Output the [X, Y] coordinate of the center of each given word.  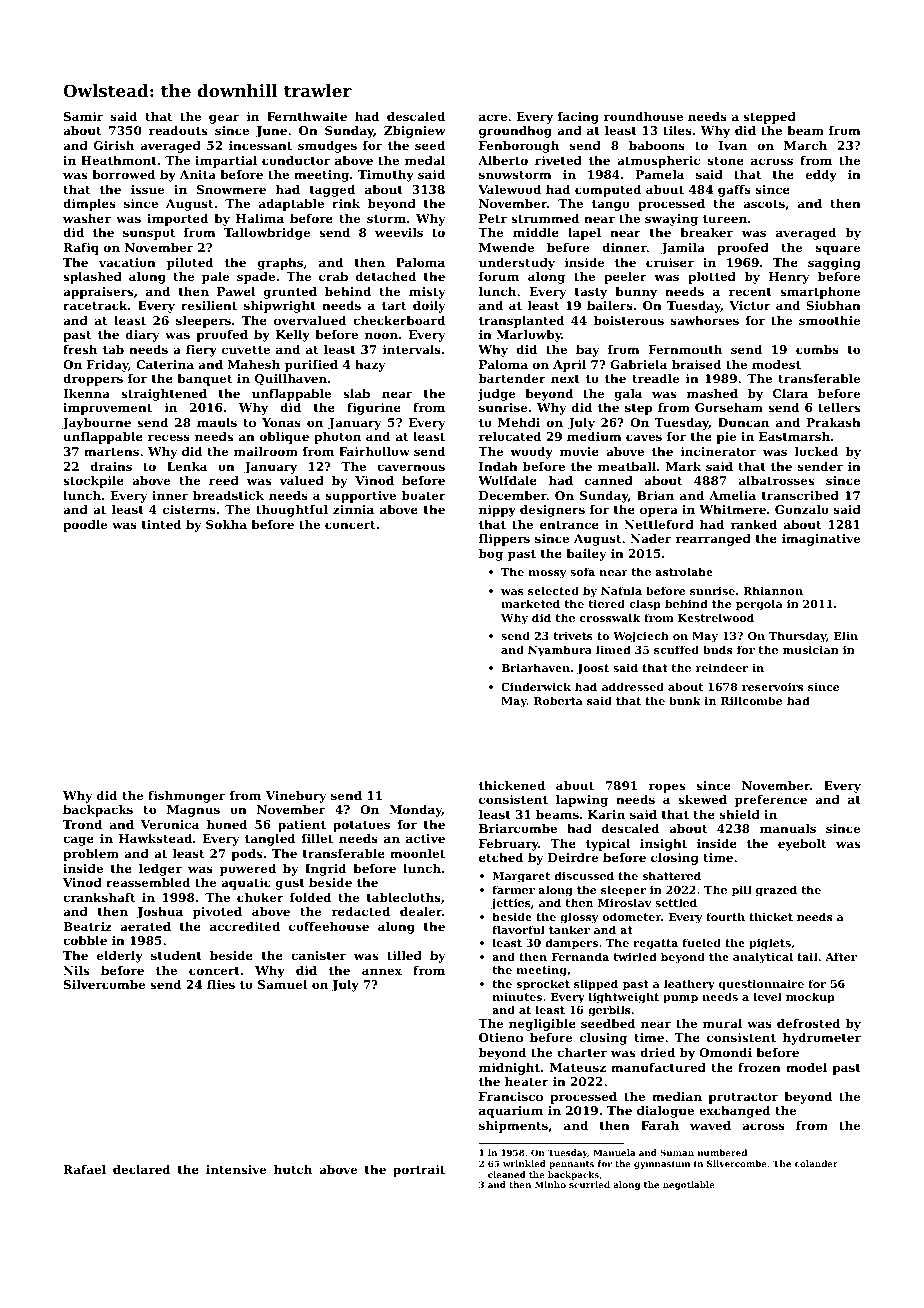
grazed [776, 891]
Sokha [226, 524]
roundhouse [643, 116]
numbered [722, 1152]
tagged [332, 191]
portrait [419, 1171]
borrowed [124, 174]
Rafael [84, 1169]
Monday [415, 811]
